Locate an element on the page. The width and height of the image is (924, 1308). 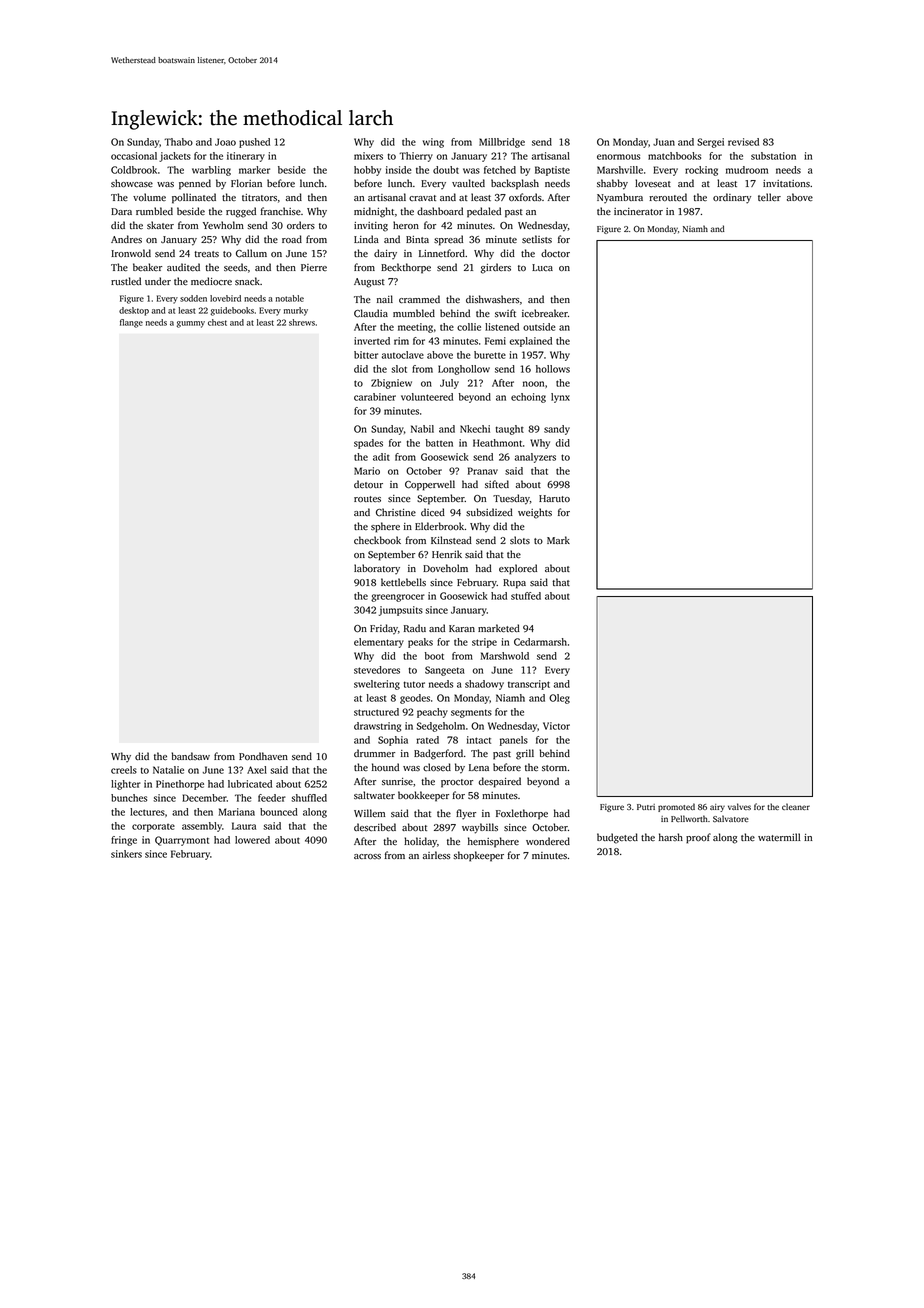
Foxlethorpe is located at coordinates (522, 814).
